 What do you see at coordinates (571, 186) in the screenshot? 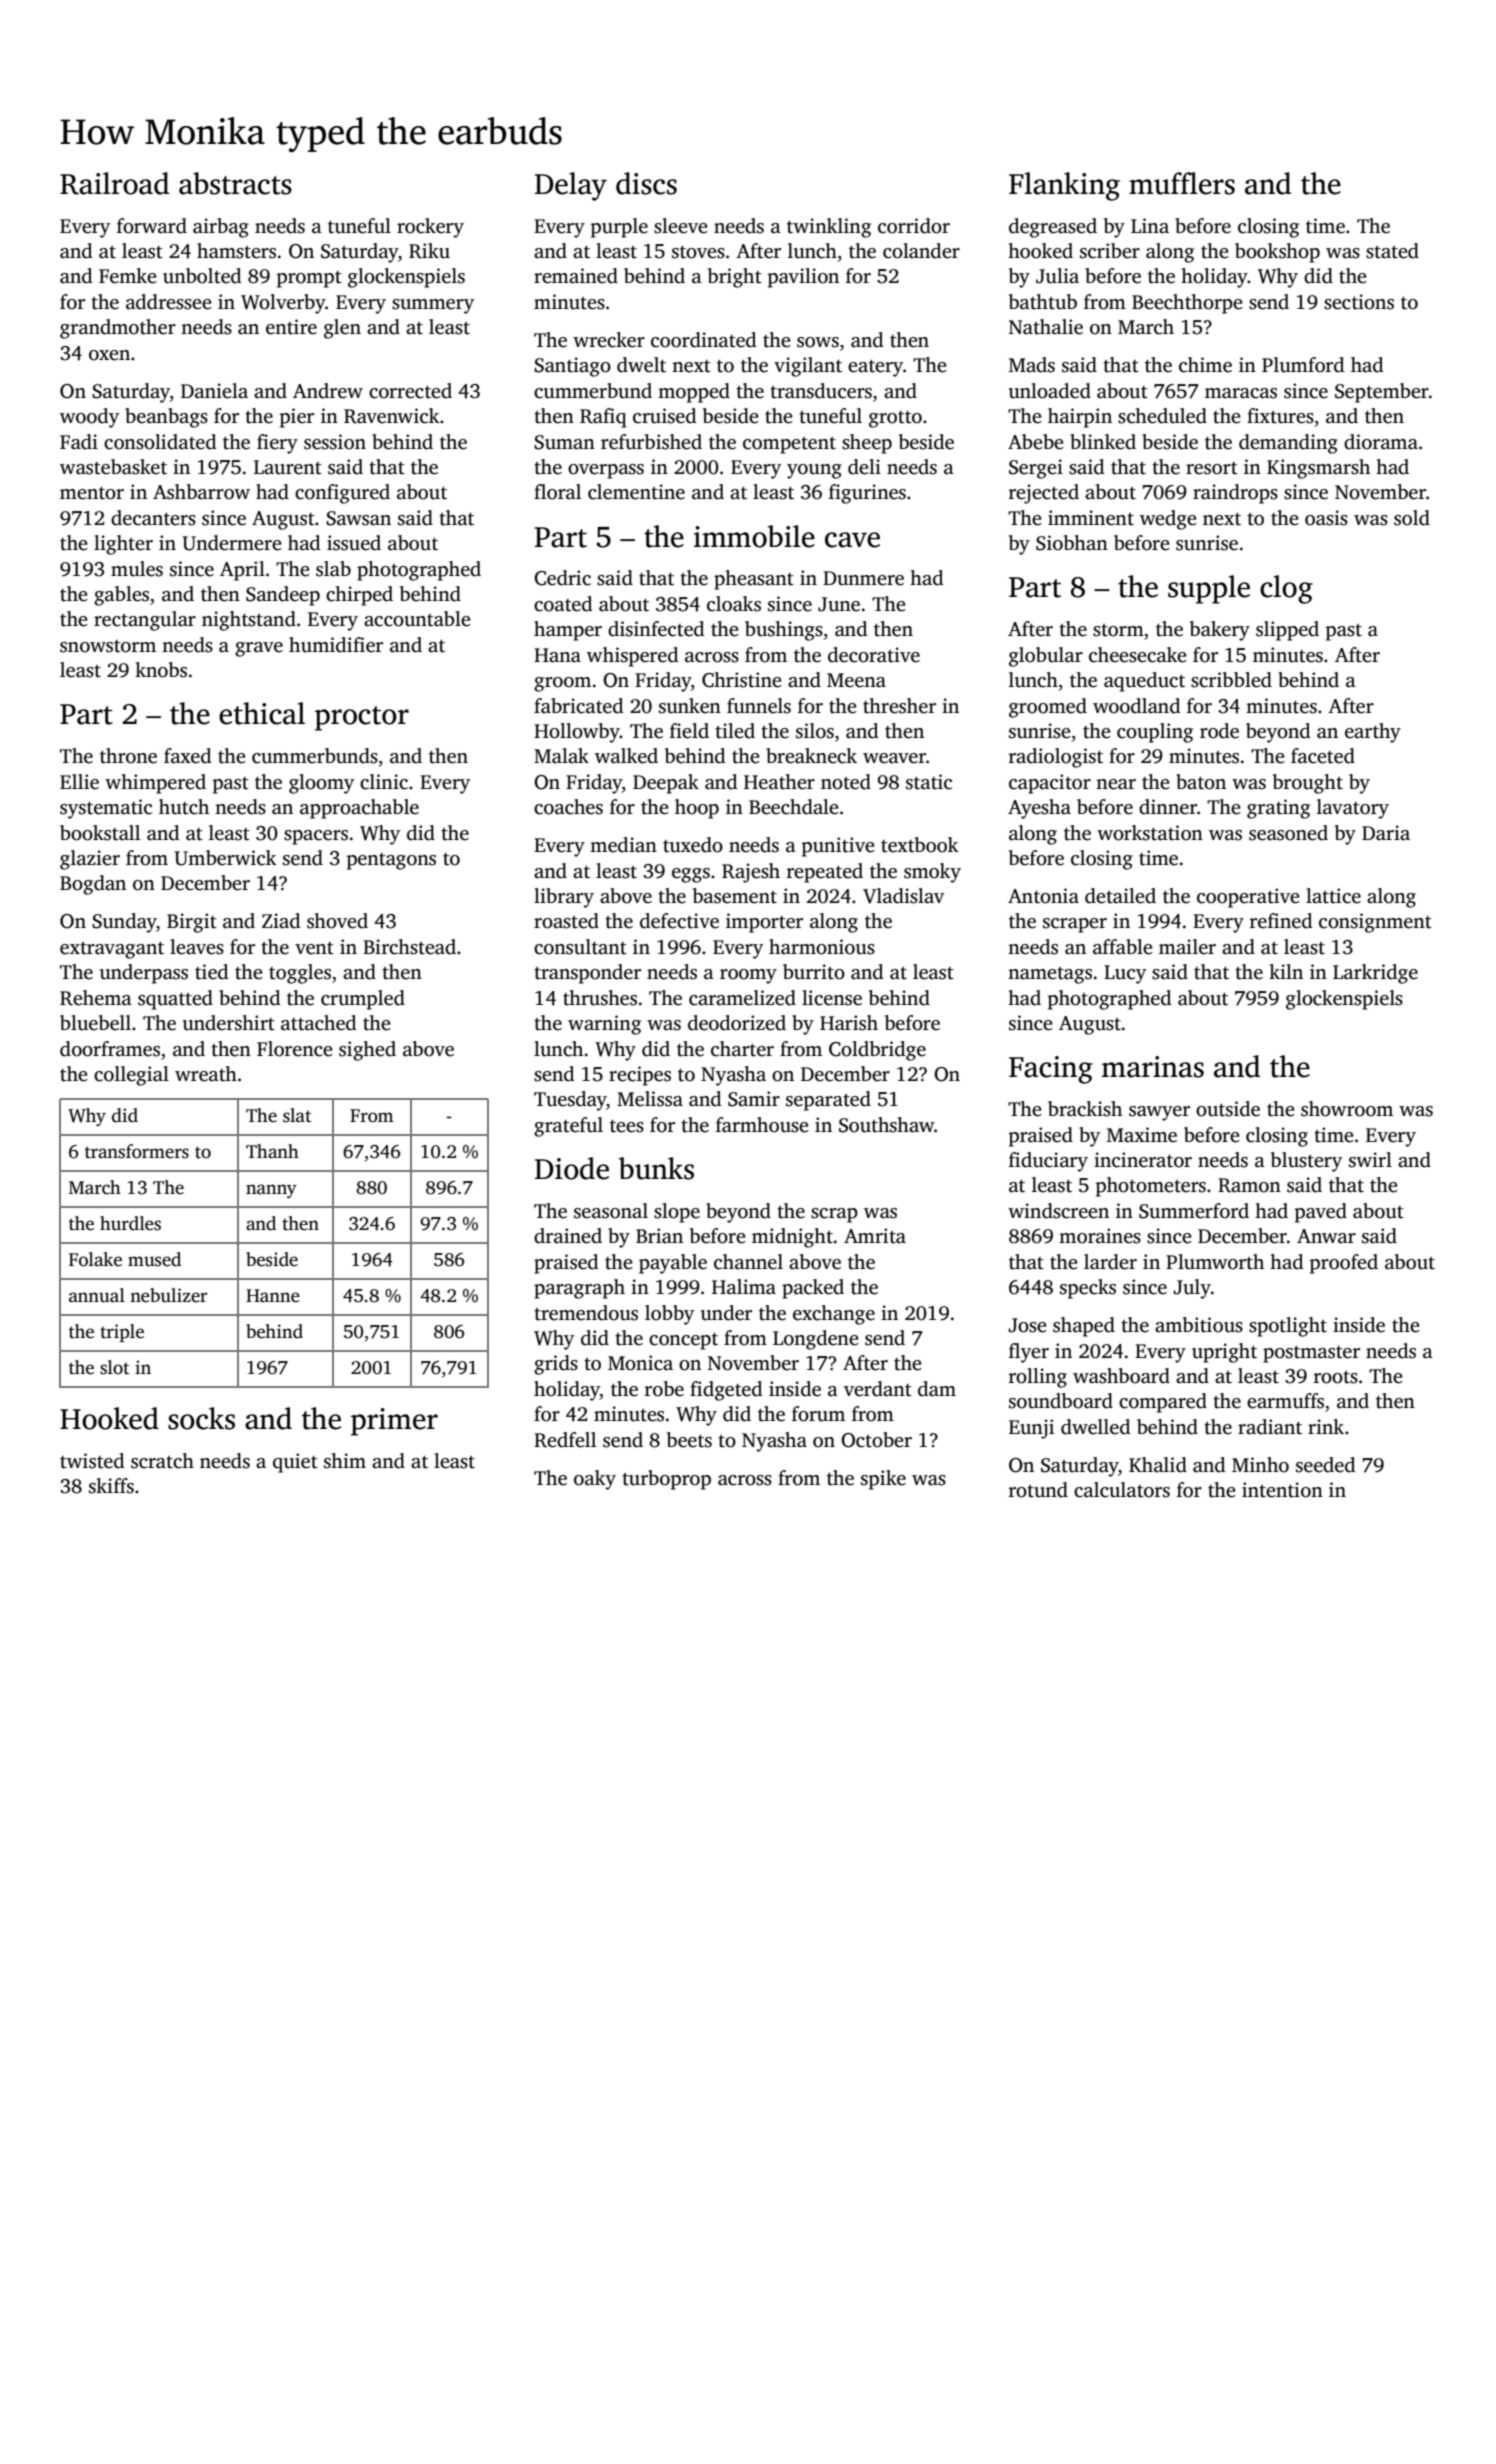
I see `Delay` at bounding box center [571, 186].
